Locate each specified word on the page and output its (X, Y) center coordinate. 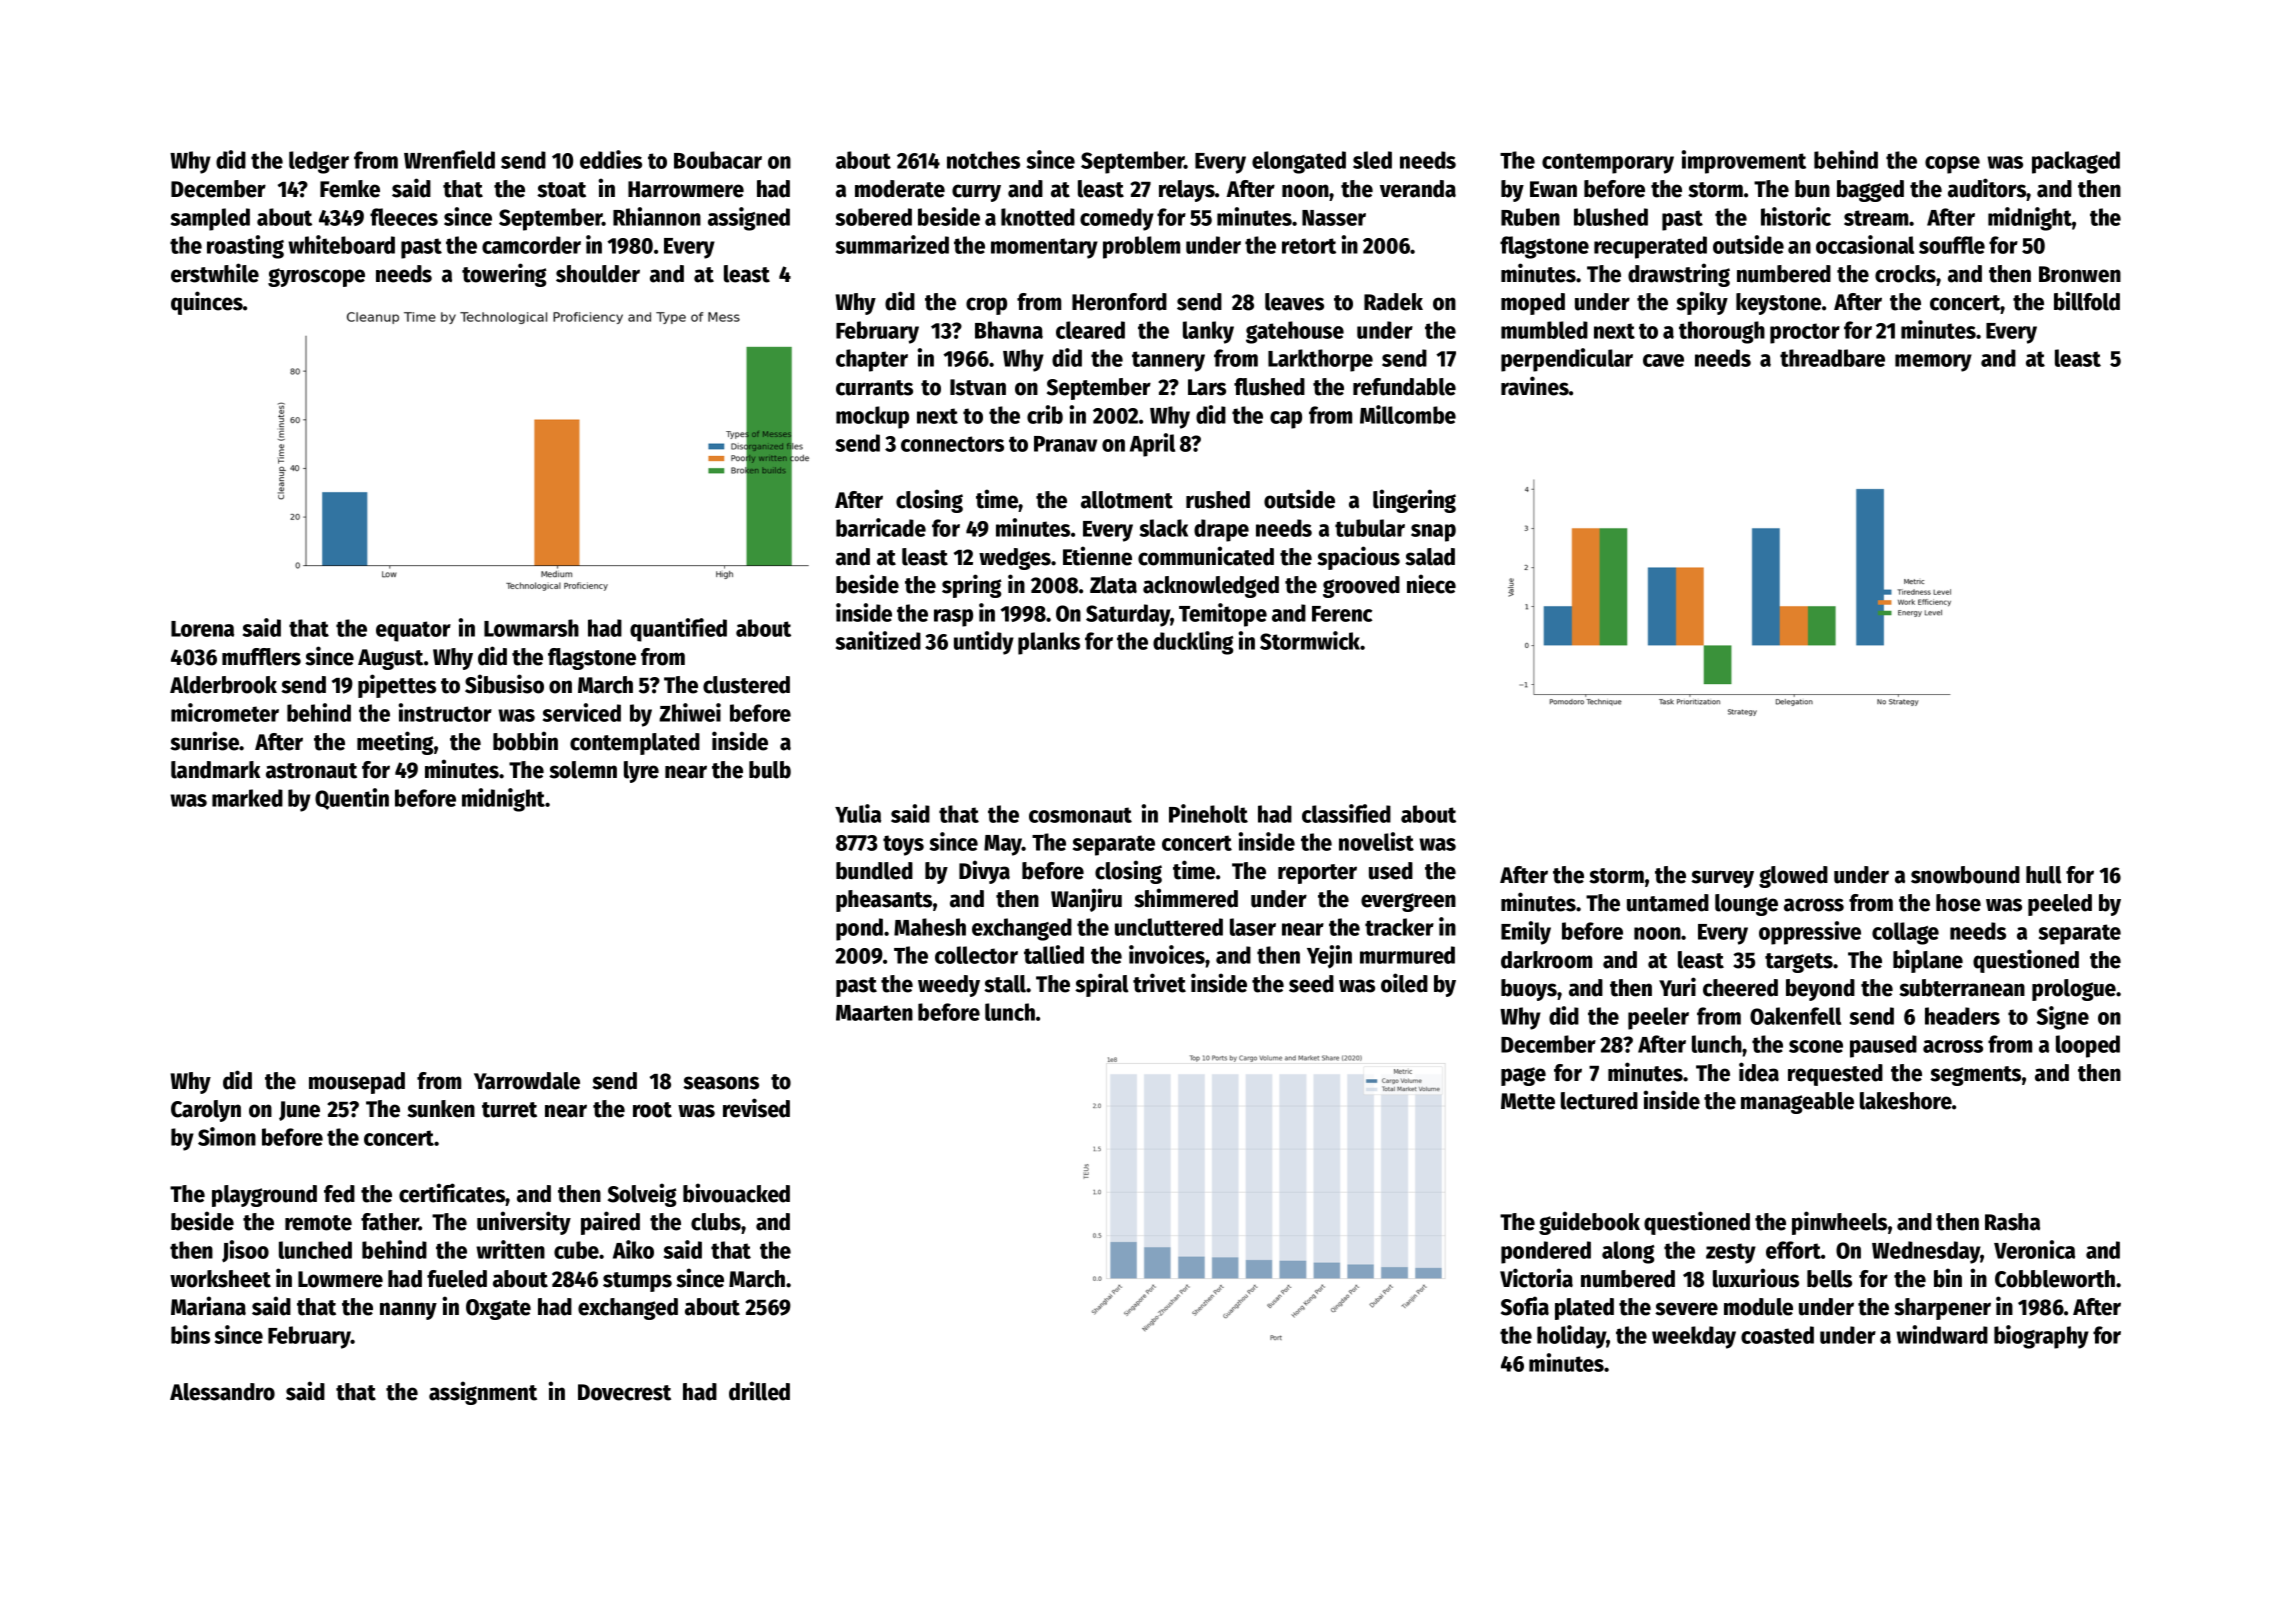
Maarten (874, 1013)
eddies (611, 159)
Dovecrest (624, 1392)
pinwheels (1839, 1223)
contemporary (1608, 163)
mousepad (357, 1083)
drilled (759, 1391)
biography (2041, 1337)
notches (983, 160)
